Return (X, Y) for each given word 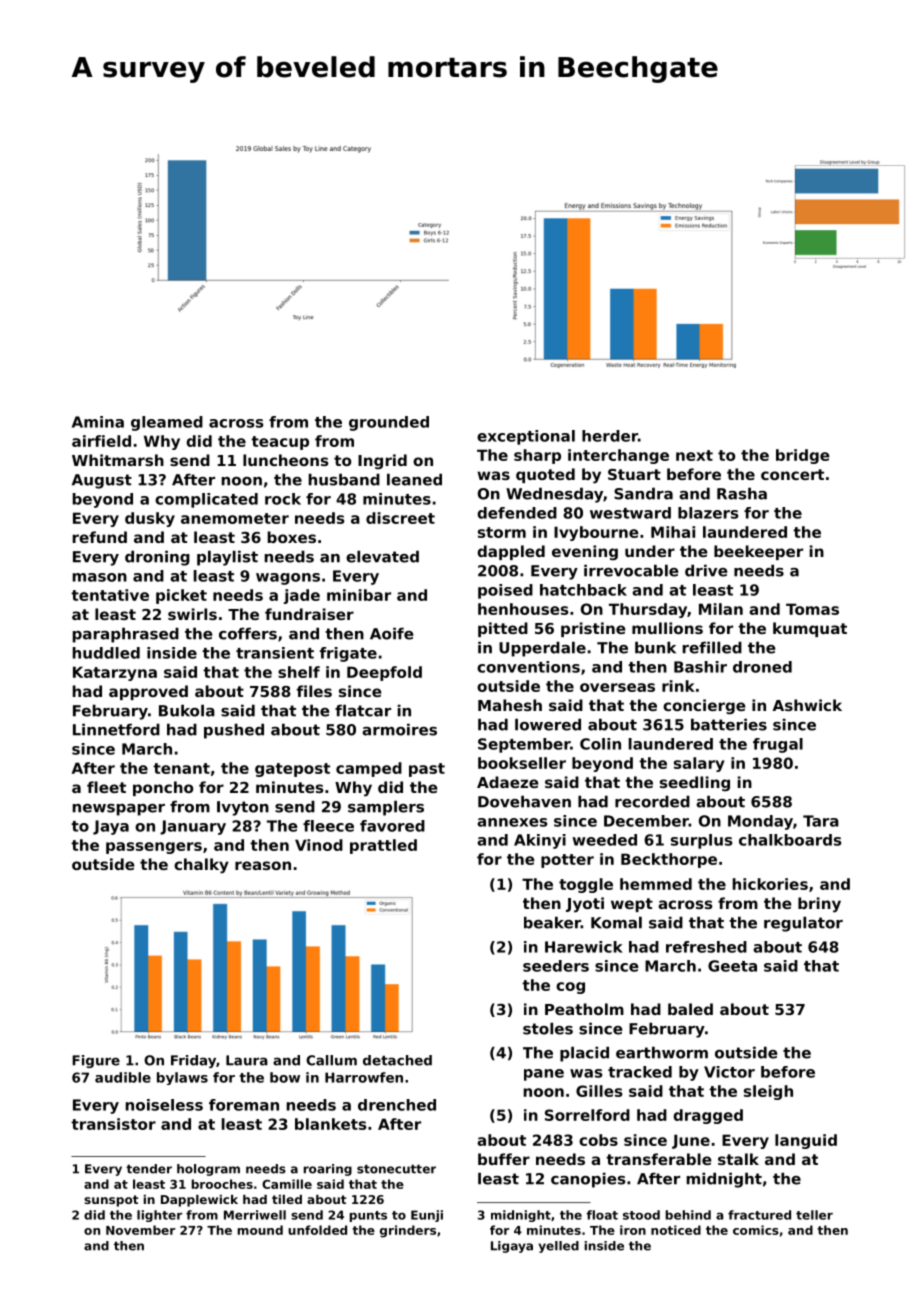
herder (610, 436)
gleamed (167, 423)
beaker (552, 922)
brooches (222, 1184)
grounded (389, 423)
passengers (154, 848)
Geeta (732, 966)
